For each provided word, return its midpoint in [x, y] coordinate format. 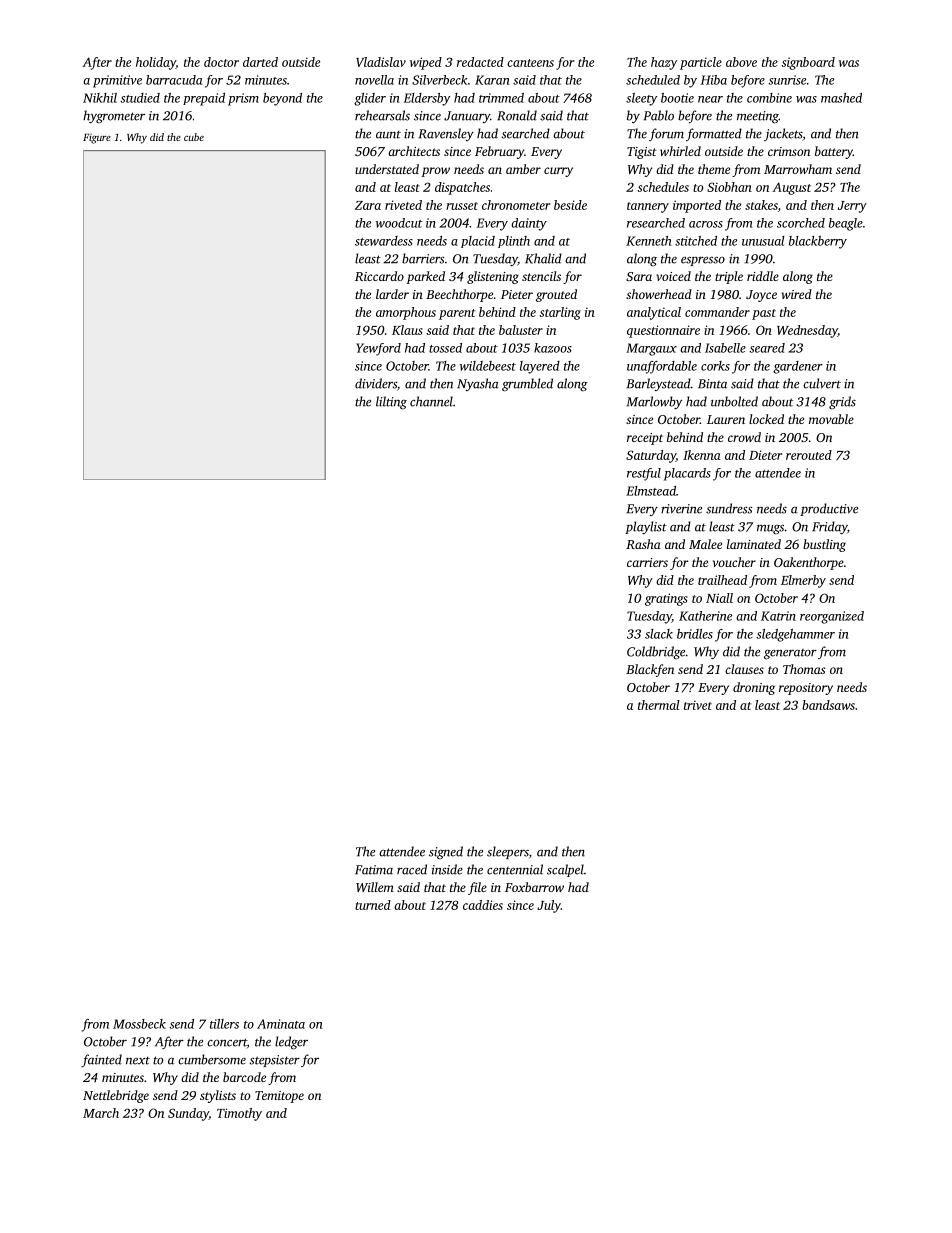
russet [462, 206]
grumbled [527, 385]
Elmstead [651, 491]
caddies [483, 905]
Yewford [378, 349]
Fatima [374, 870]
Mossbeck [139, 1024]
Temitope [279, 1097]
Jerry [852, 207]
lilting [391, 403]
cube [194, 137]
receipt [645, 439]
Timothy [239, 1114]
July [549, 906]
